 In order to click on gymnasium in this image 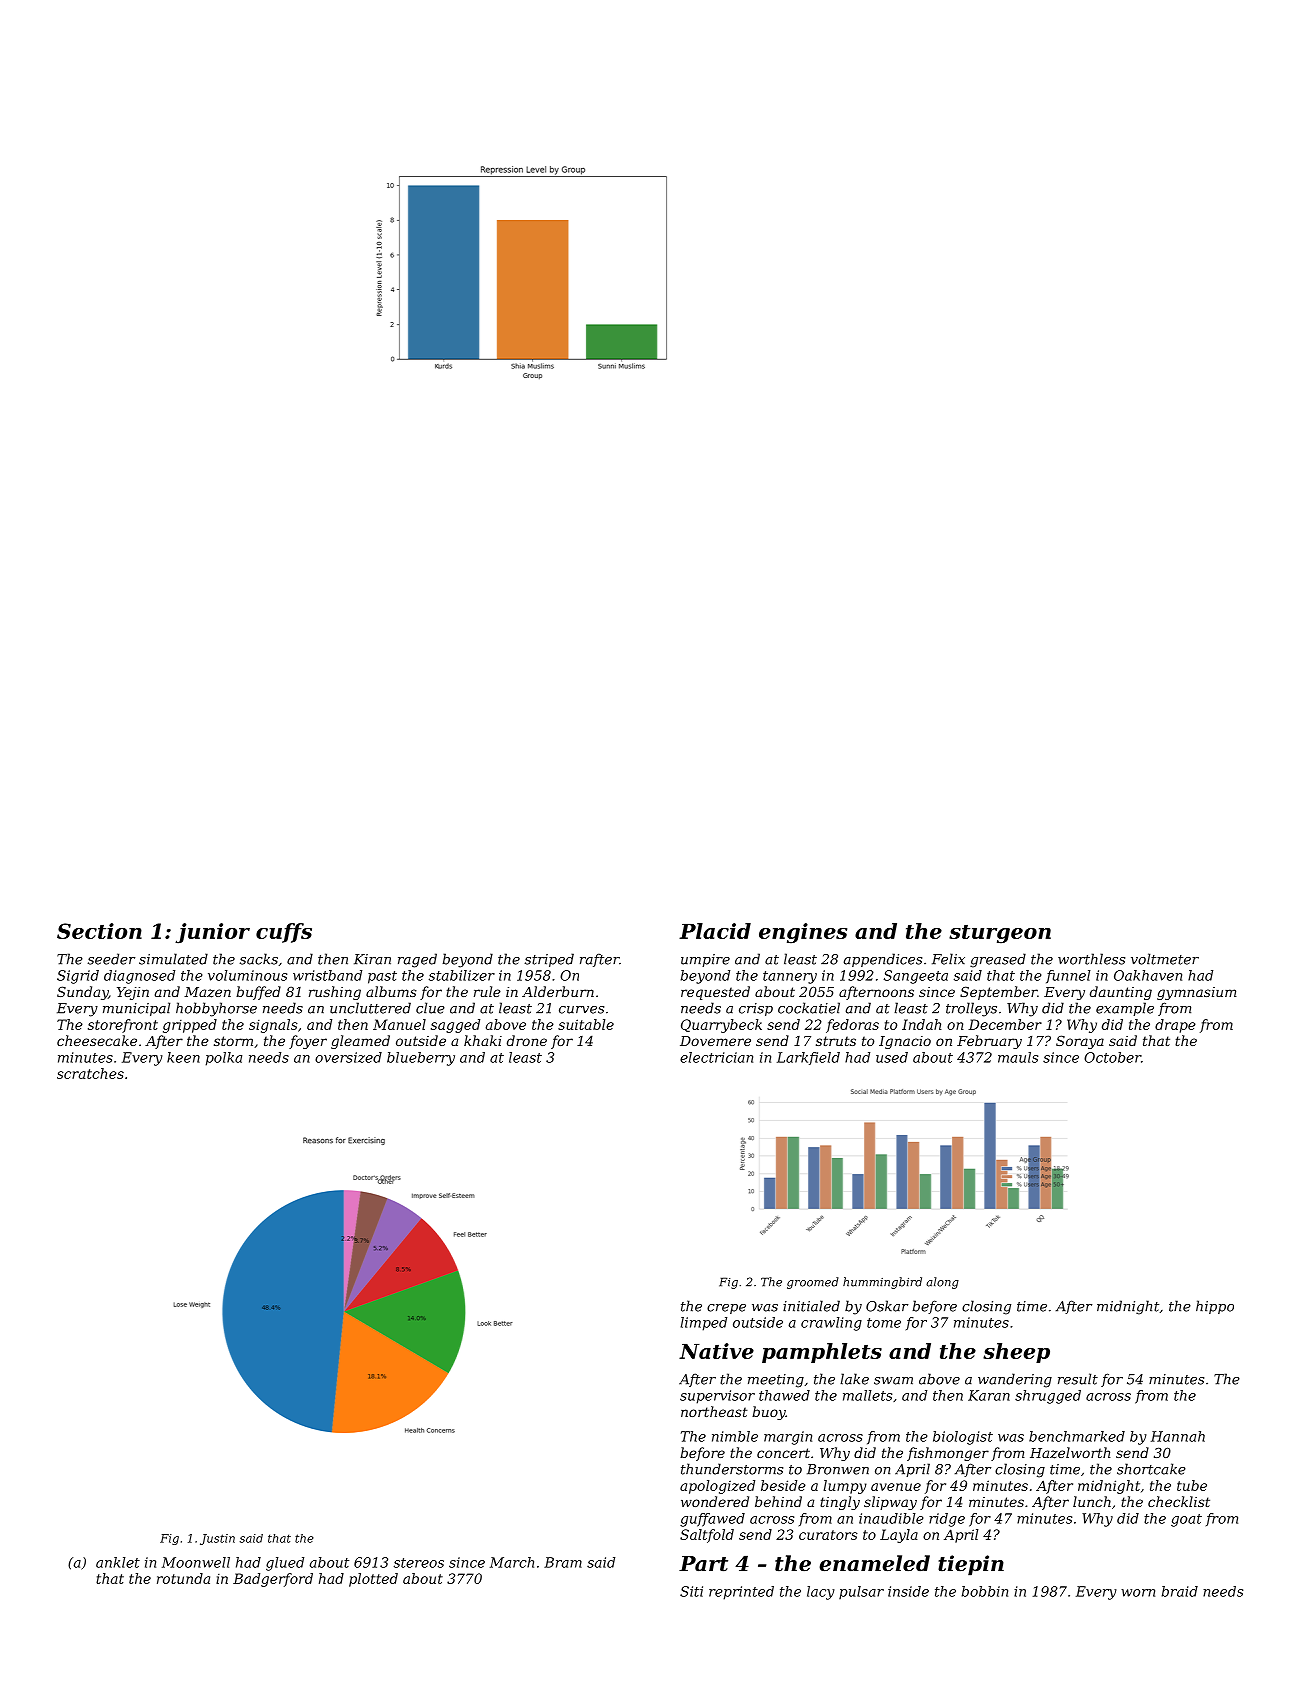, I will do `click(1197, 993)`.
